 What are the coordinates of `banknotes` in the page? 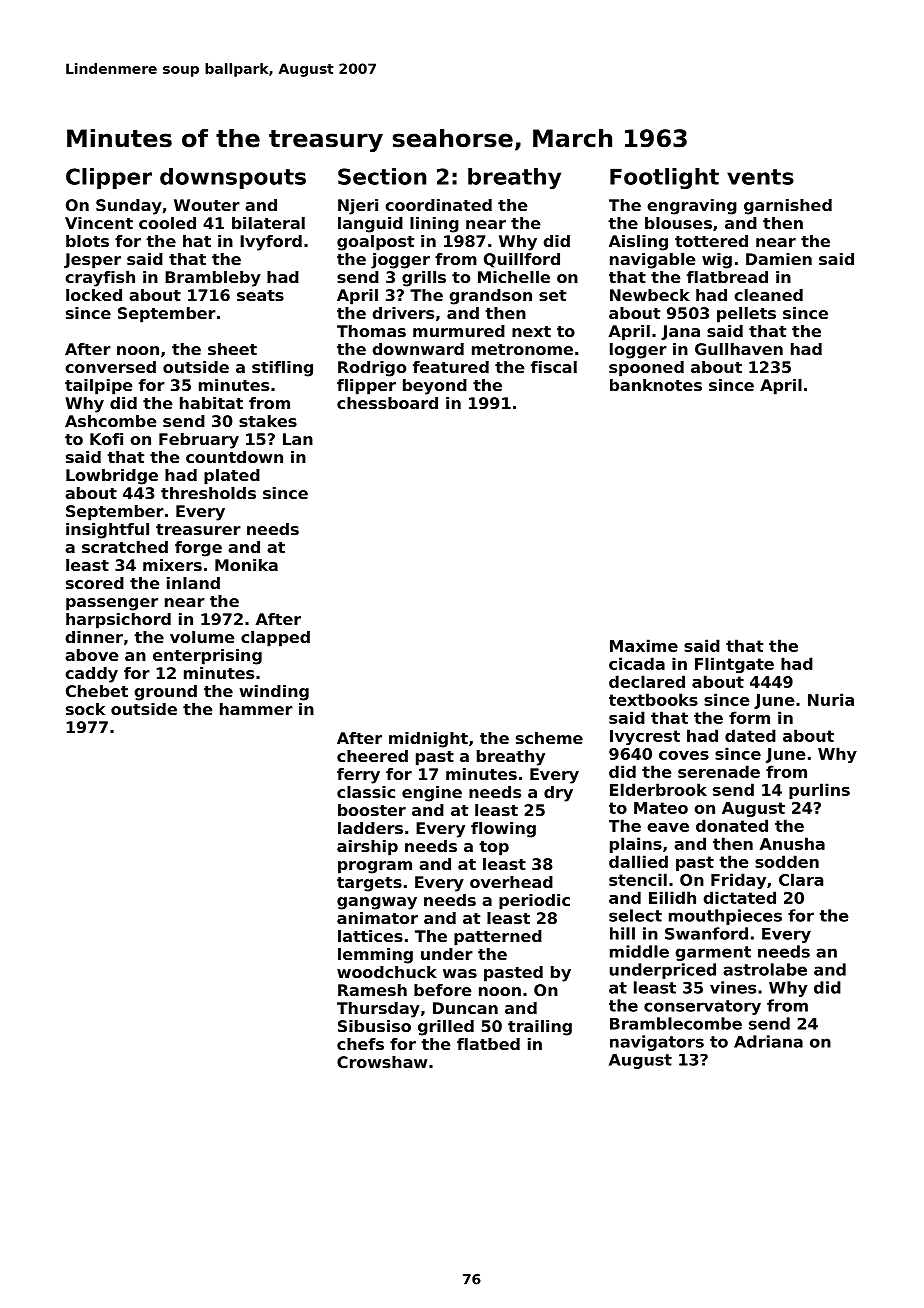 It's located at (656, 385).
